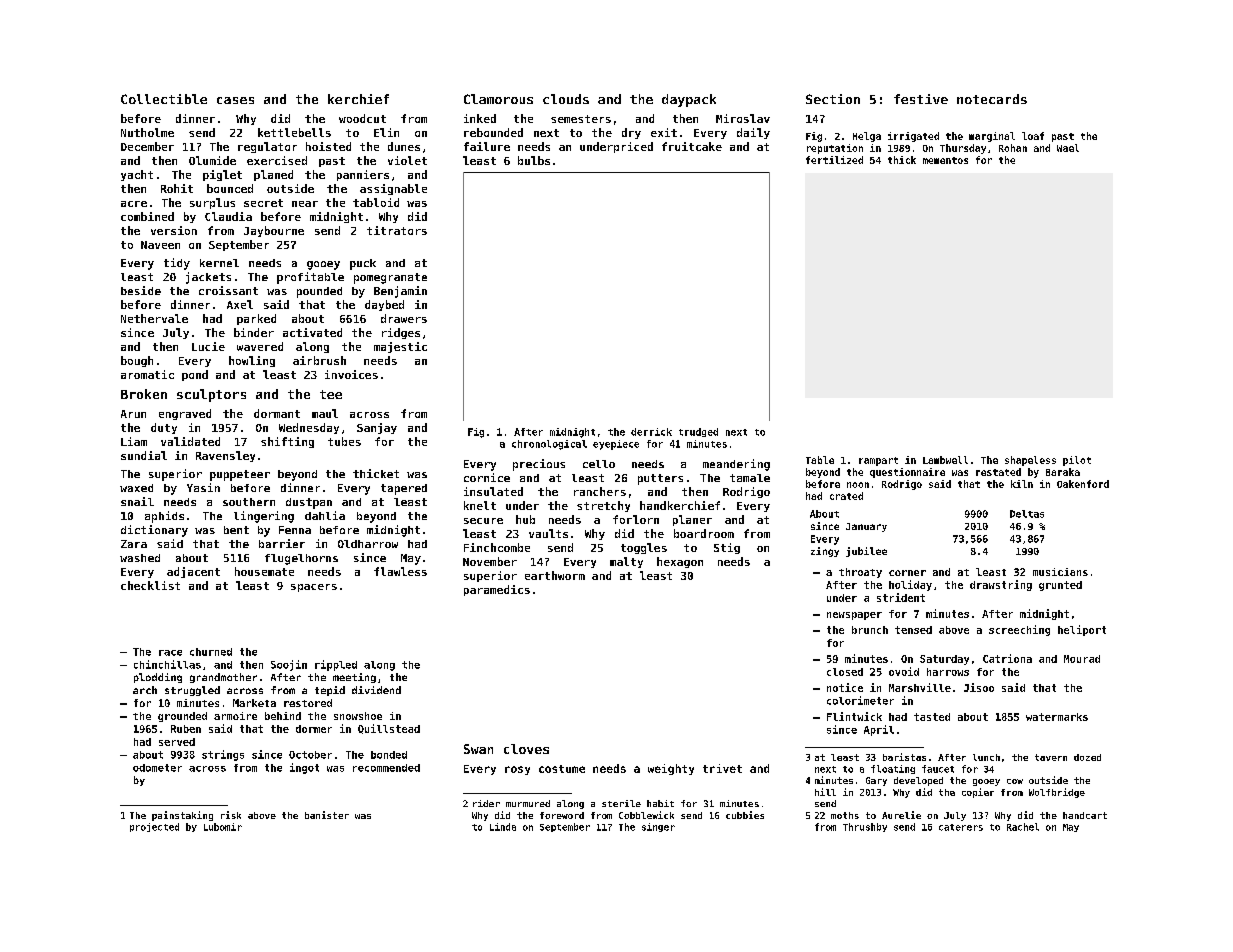 The width and height of the screenshot is (1233, 952). Describe the element at coordinates (845, 672) in the screenshot. I see `closed` at that location.
